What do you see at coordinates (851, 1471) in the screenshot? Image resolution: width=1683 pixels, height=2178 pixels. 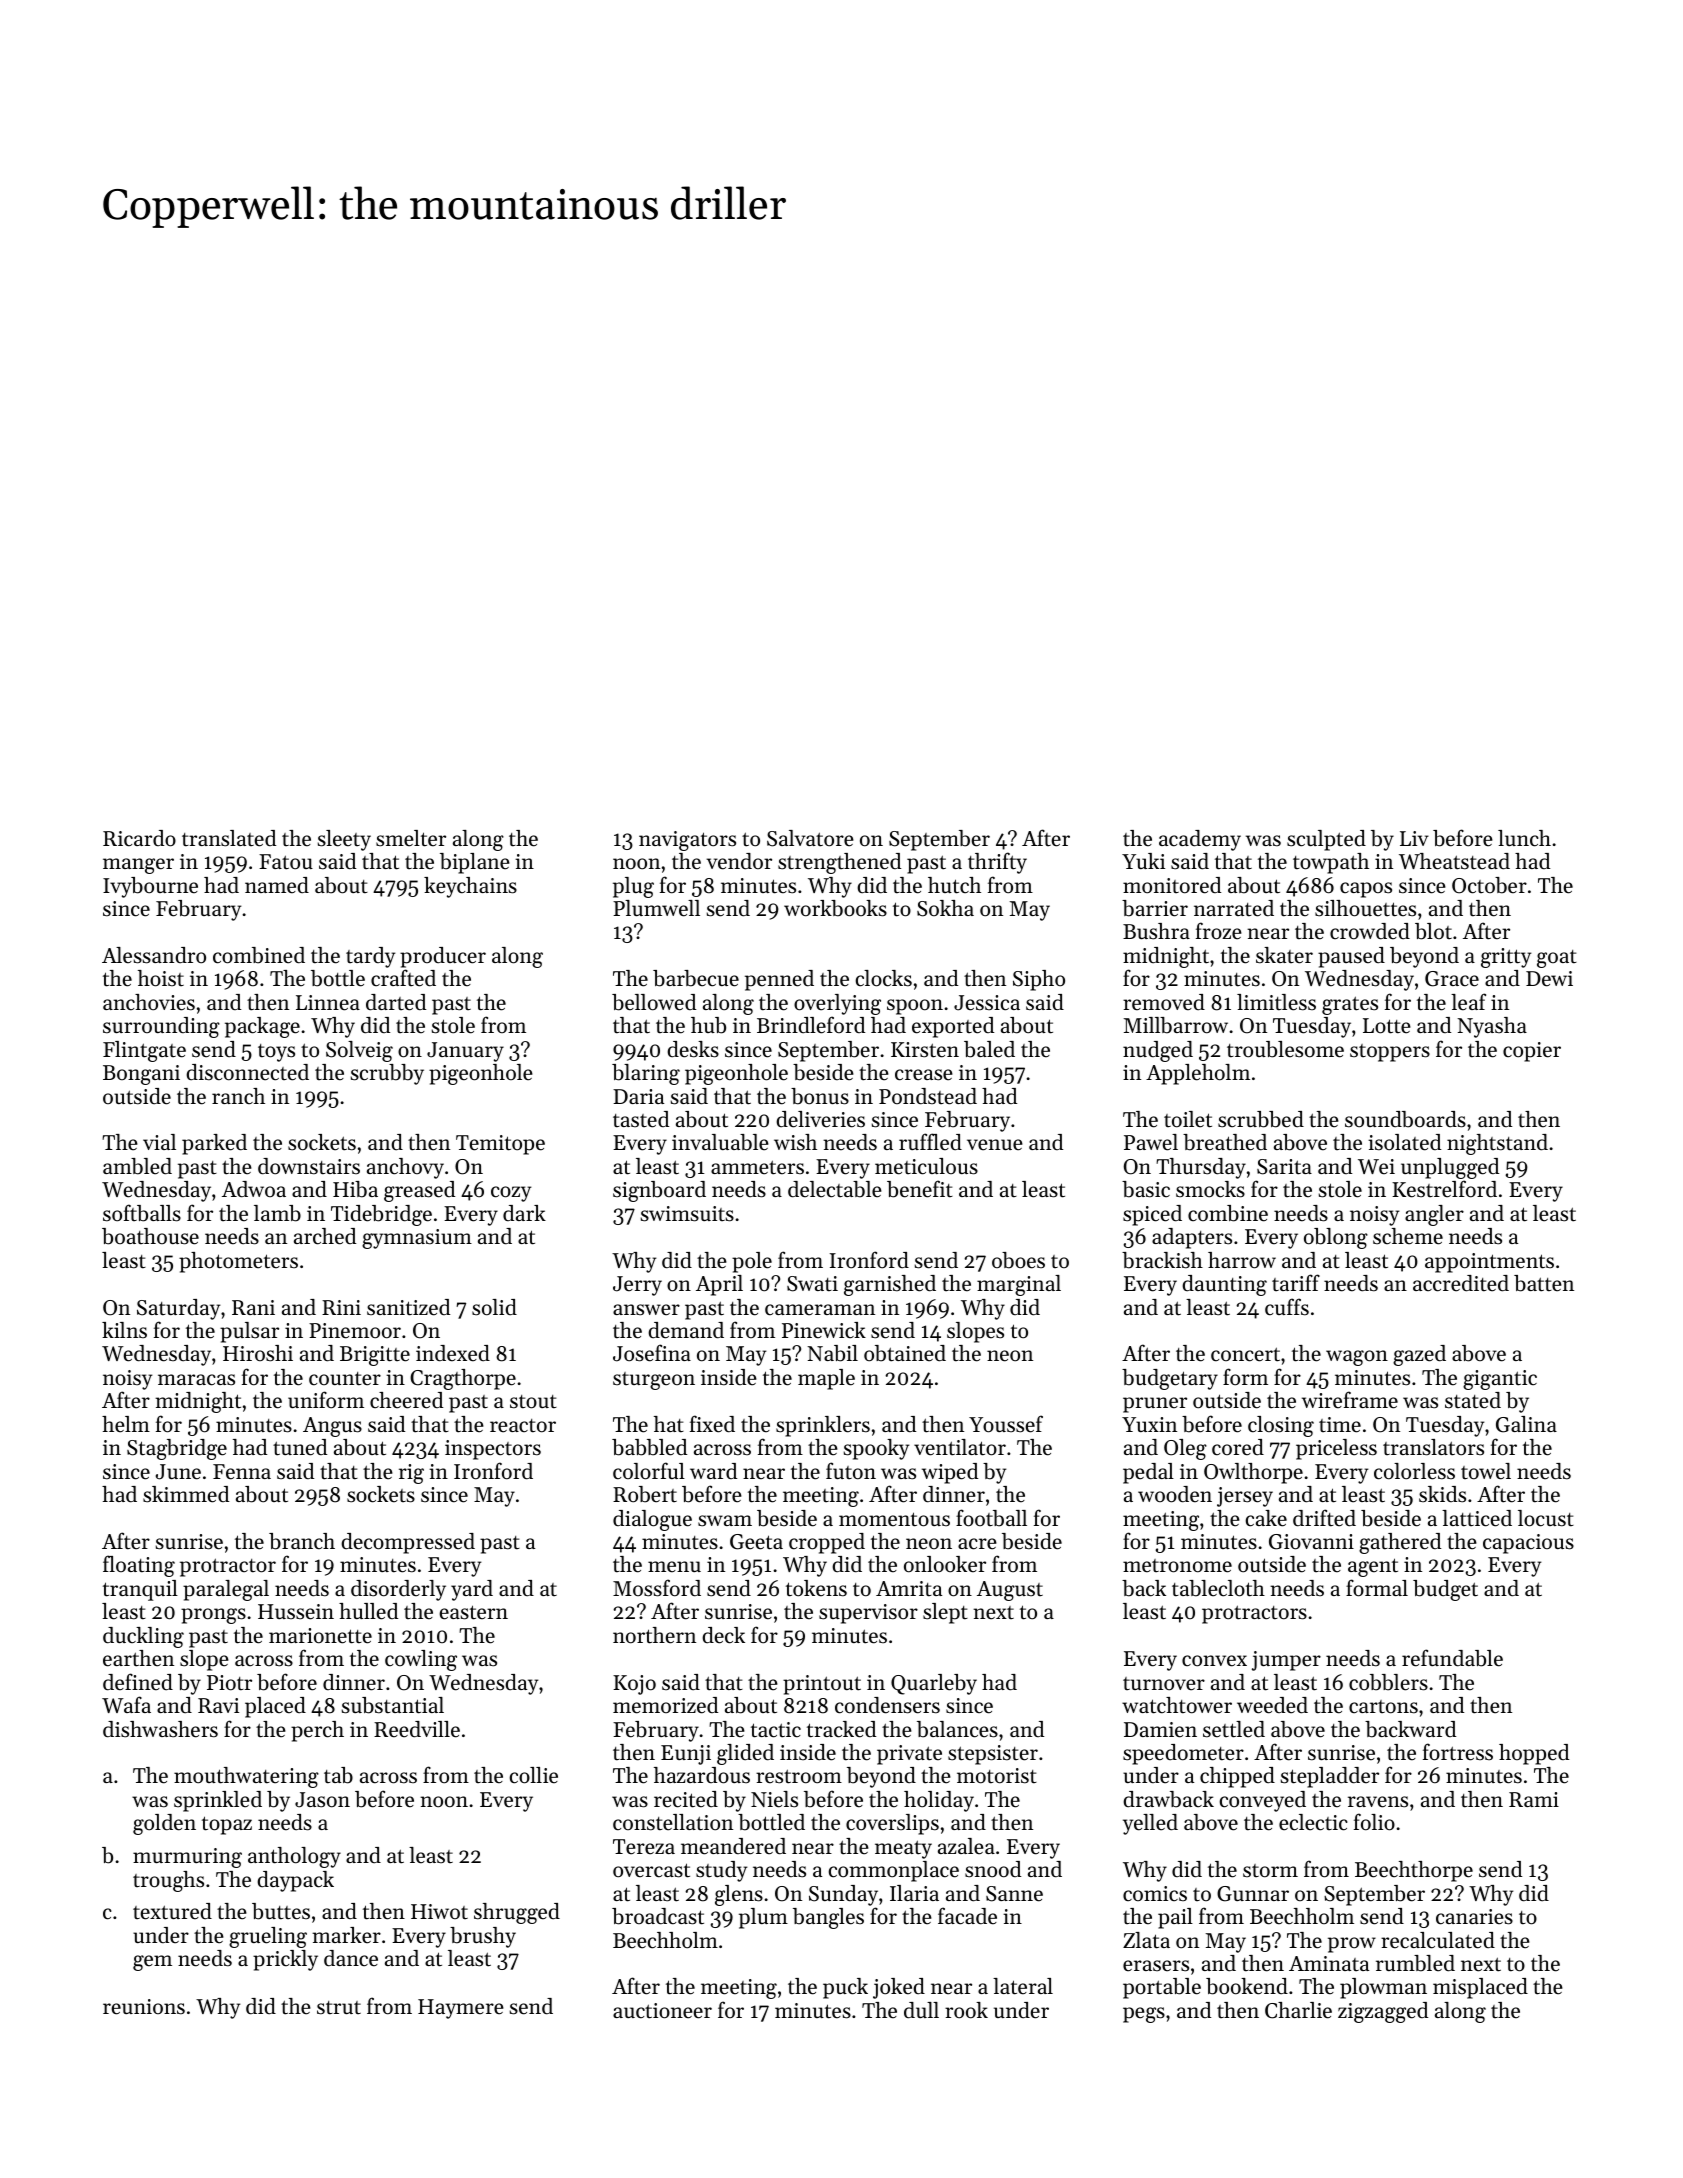 I see `futon` at bounding box center [851, 1471].
